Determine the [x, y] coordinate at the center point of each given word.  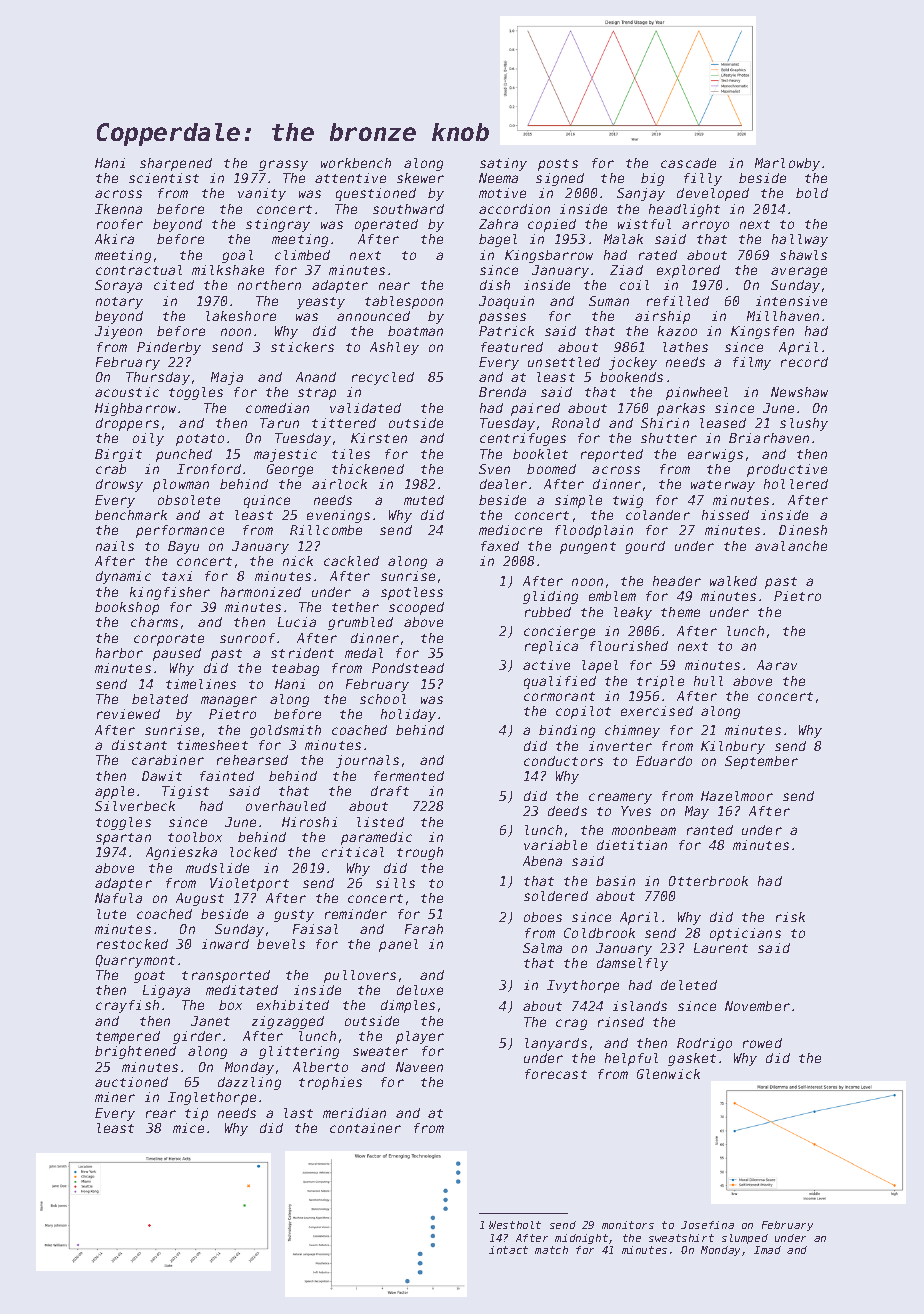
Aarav [777, 665]
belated [160, 699]
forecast [556, 1074]
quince [267, 501]
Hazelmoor [737, 796]
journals [367, 761]
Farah [424, 929]
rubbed [548, 612]
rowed [762, 1043]
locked [253, 852]
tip [196, 1114]
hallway [800, 240]
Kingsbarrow [549, 256]
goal [237, 256]
